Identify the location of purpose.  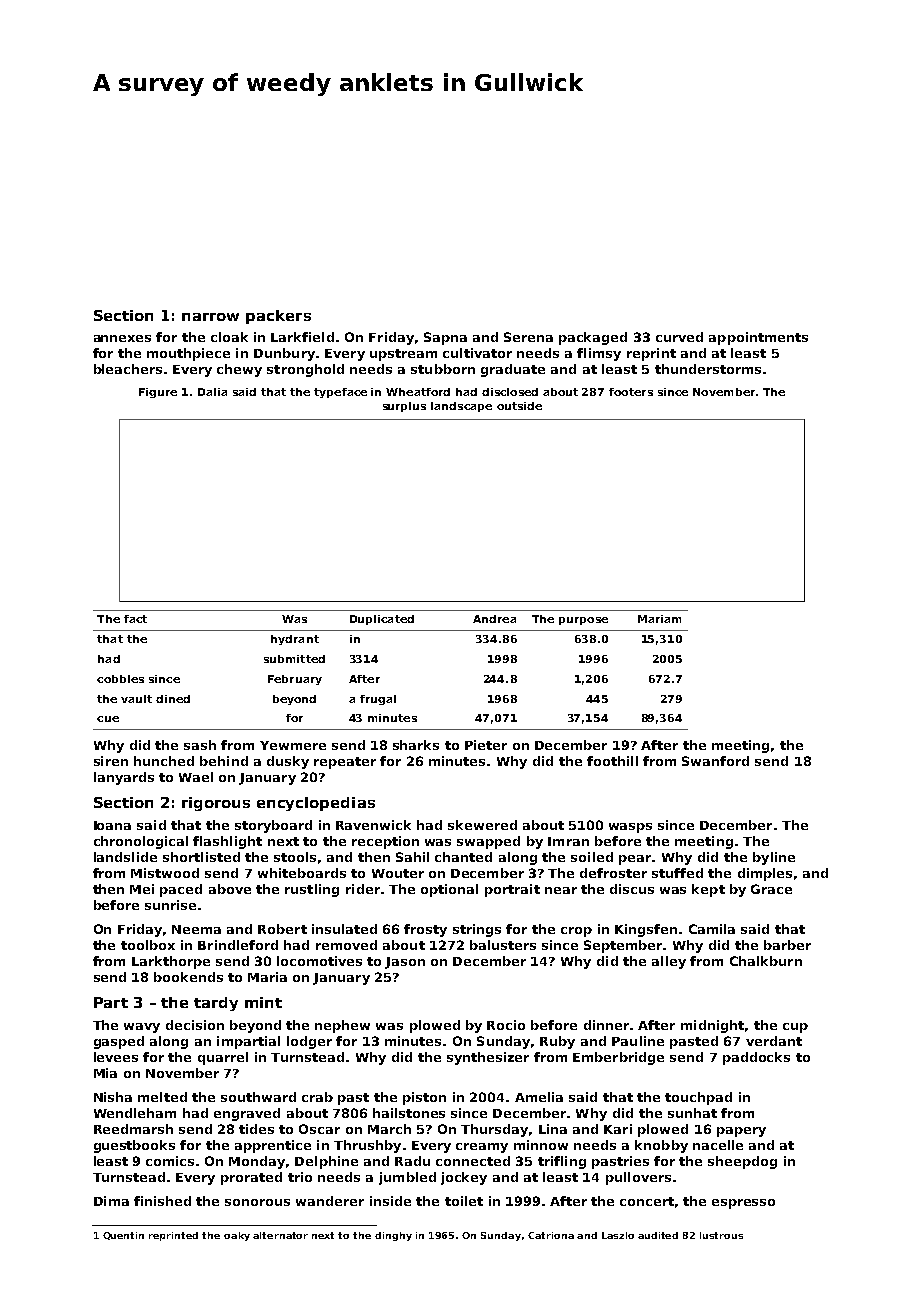
(583, 621).
